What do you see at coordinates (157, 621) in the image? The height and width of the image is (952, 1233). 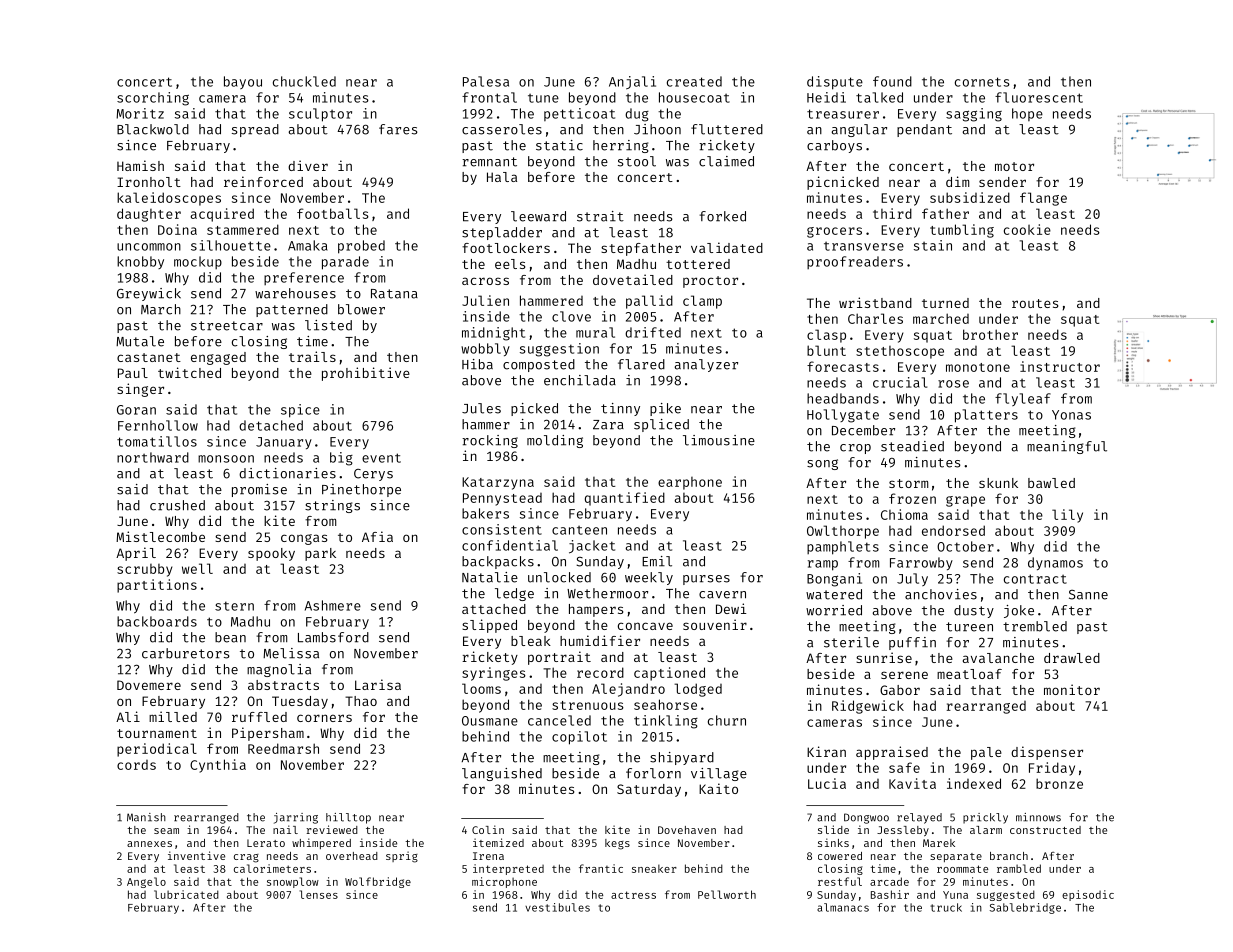 I see `backboards` at bounding box center [157, 621].
